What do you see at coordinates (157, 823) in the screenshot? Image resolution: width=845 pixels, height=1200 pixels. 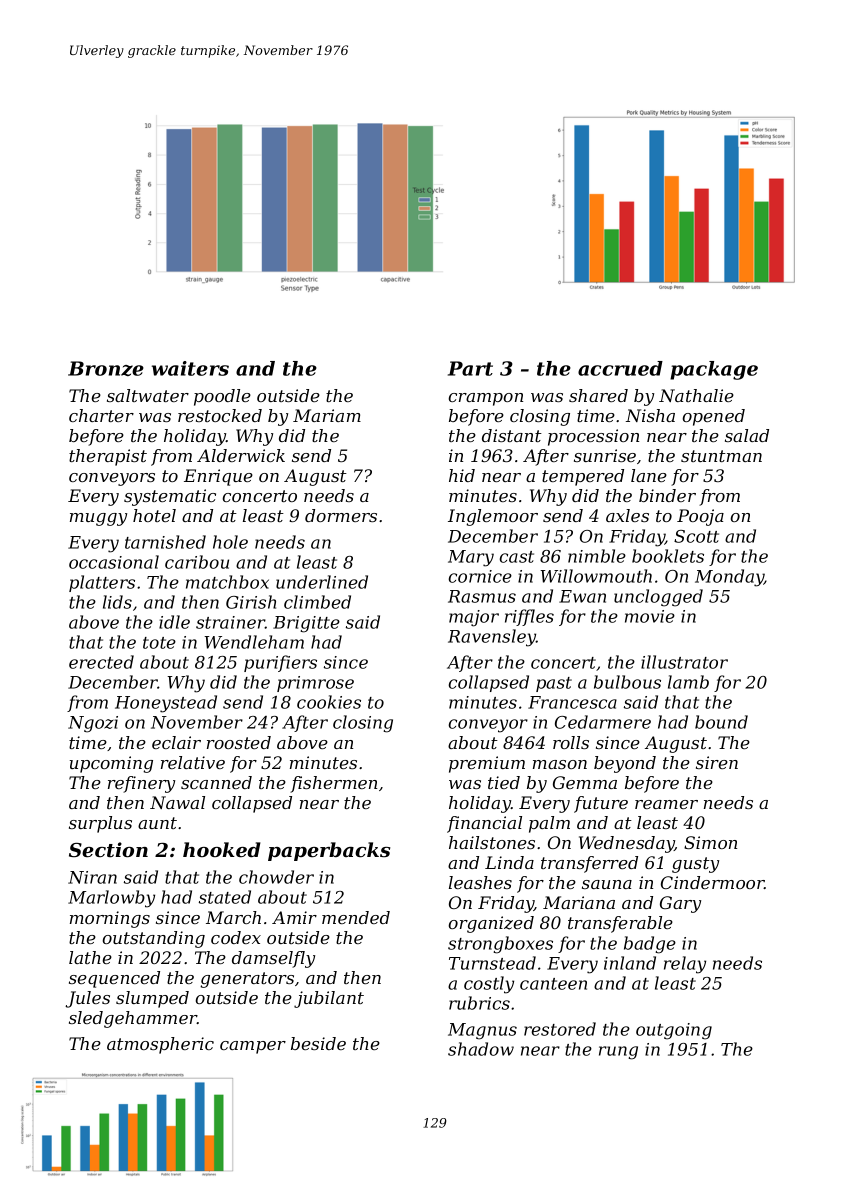 I see `aunt` at bounding box center [157, 823].
